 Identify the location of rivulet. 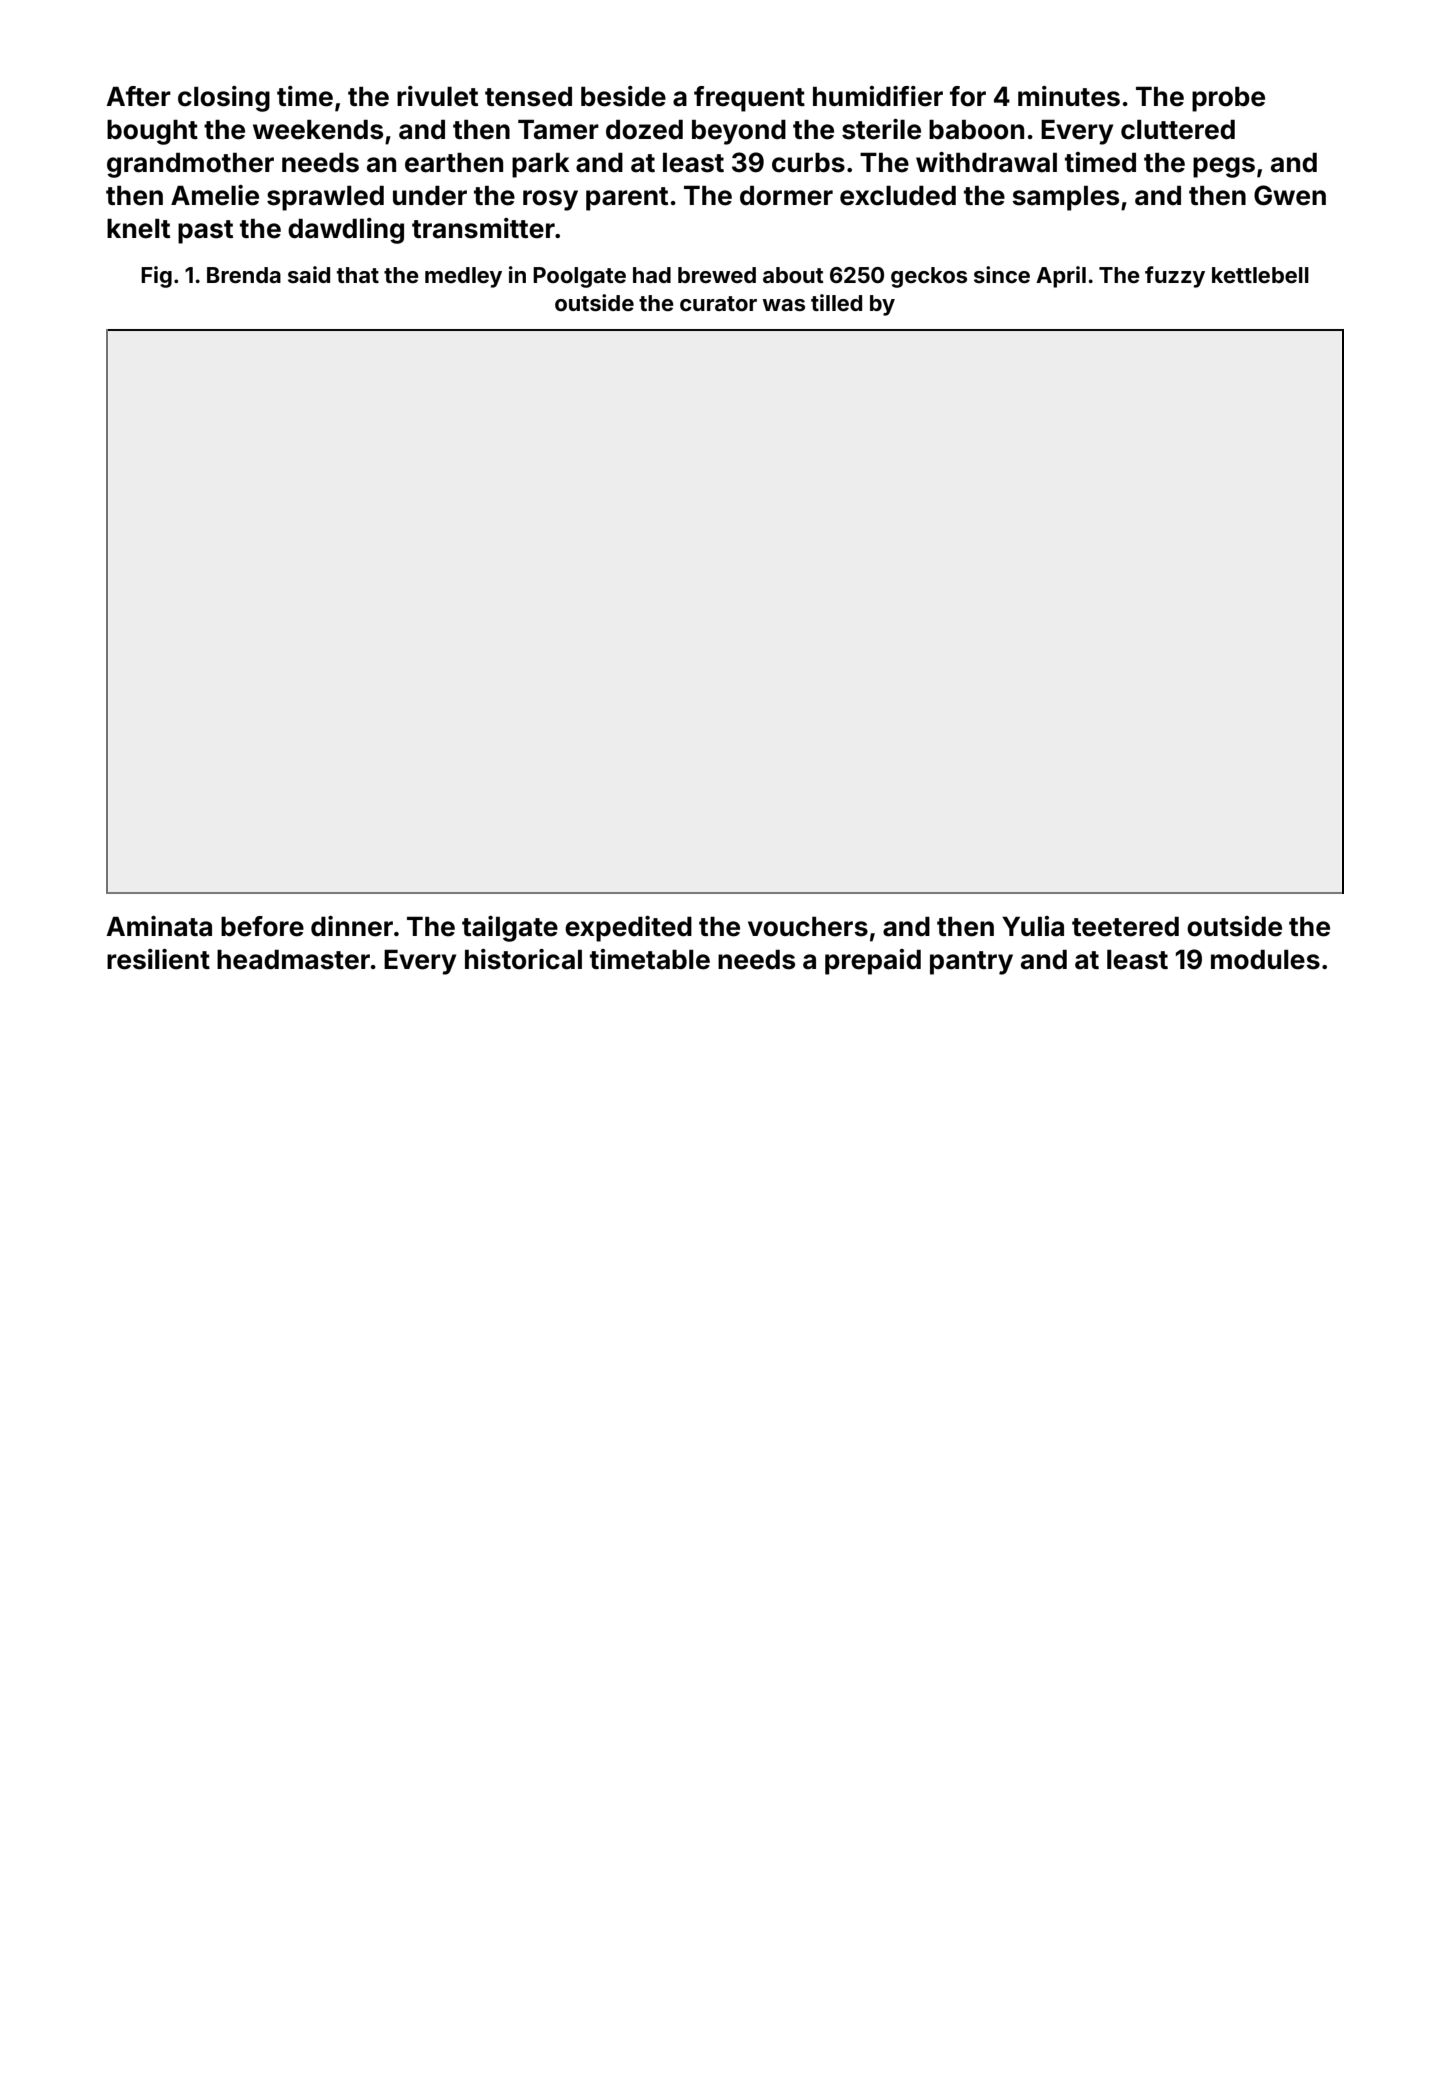
(437, 96).
